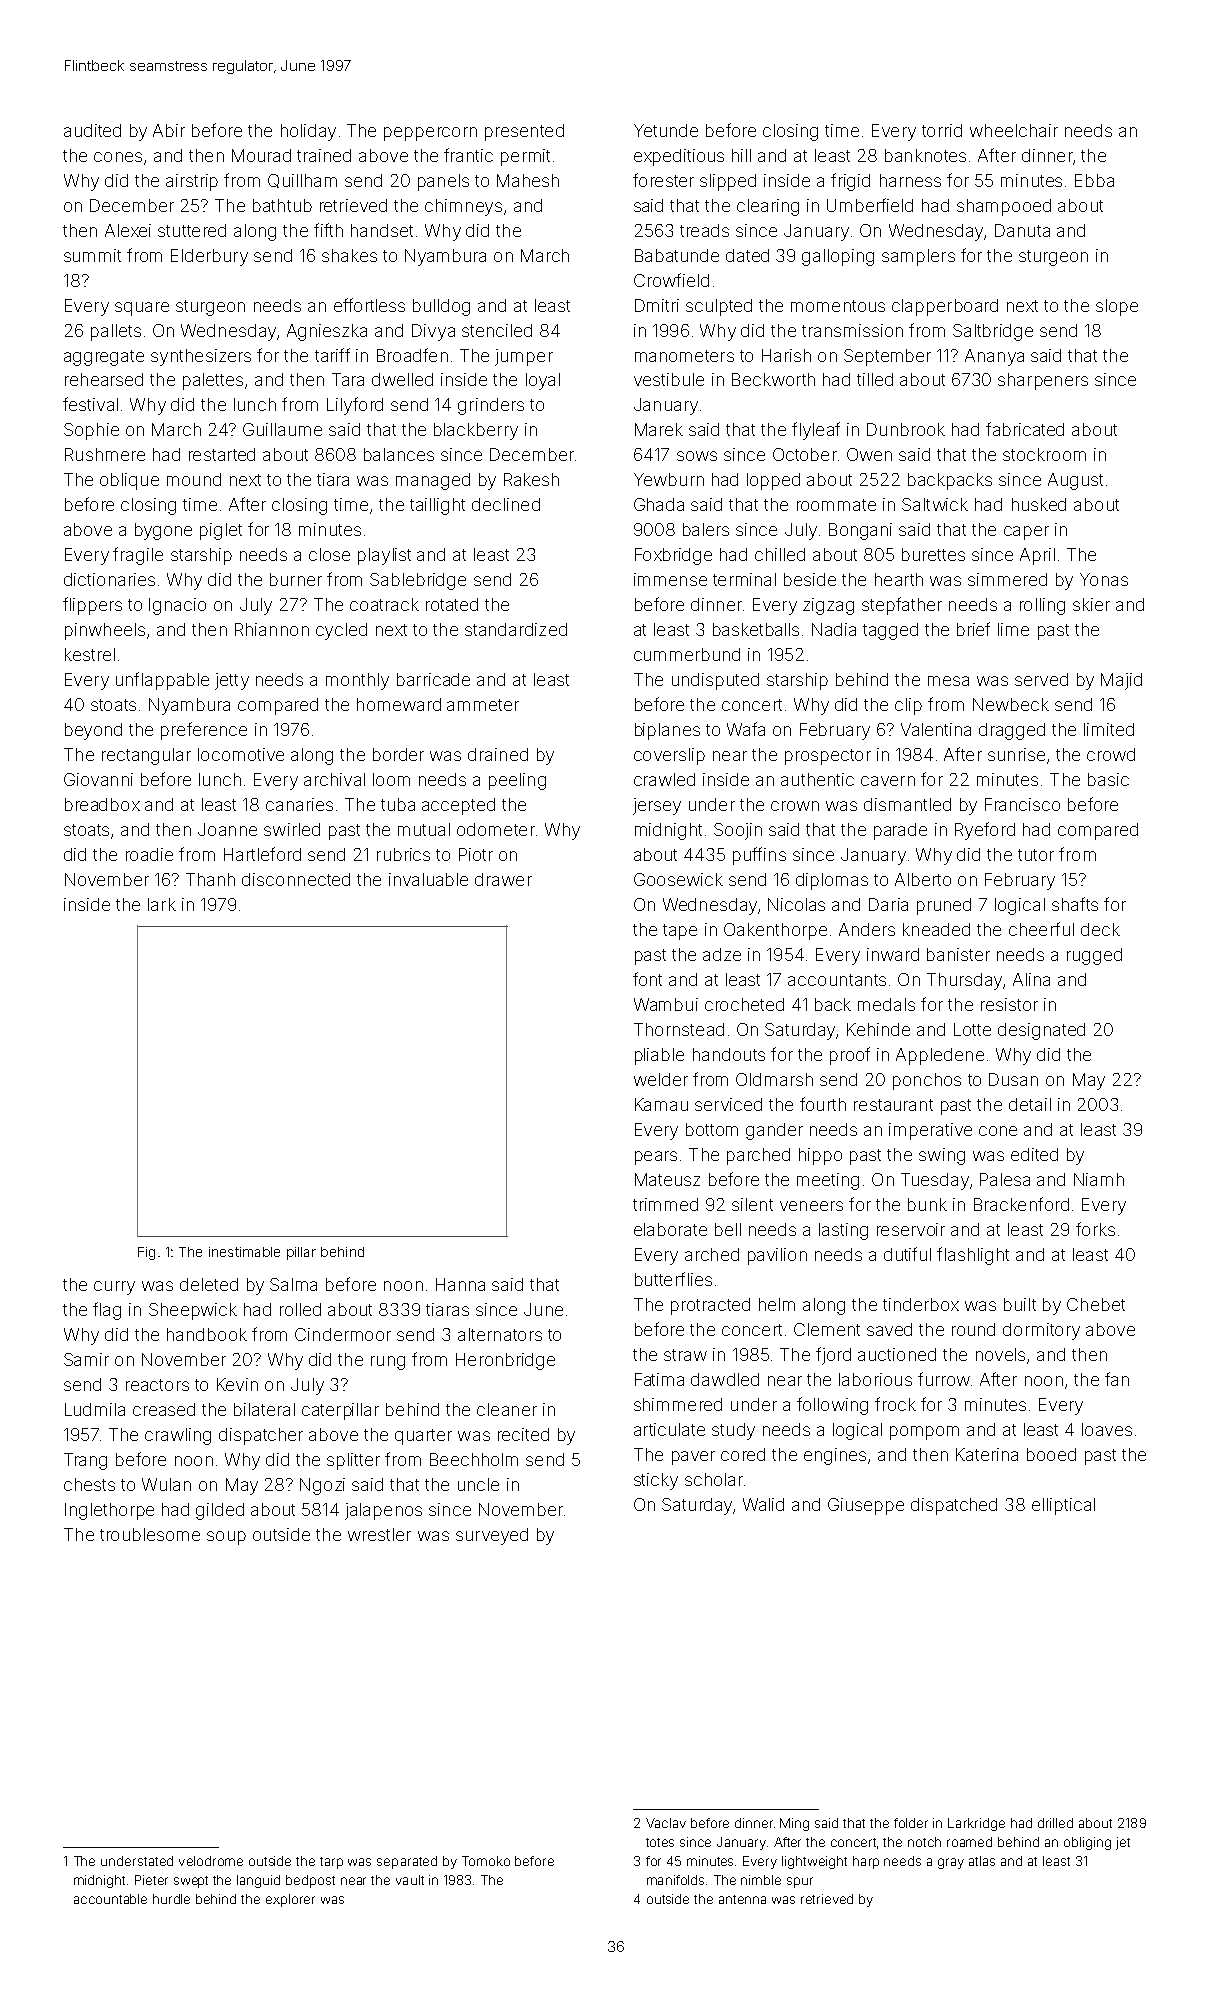 The width and height of the page is (1214, 1999). Describe the element at coordinates (353, 1461) in the page. I see `splitter` at that location.
